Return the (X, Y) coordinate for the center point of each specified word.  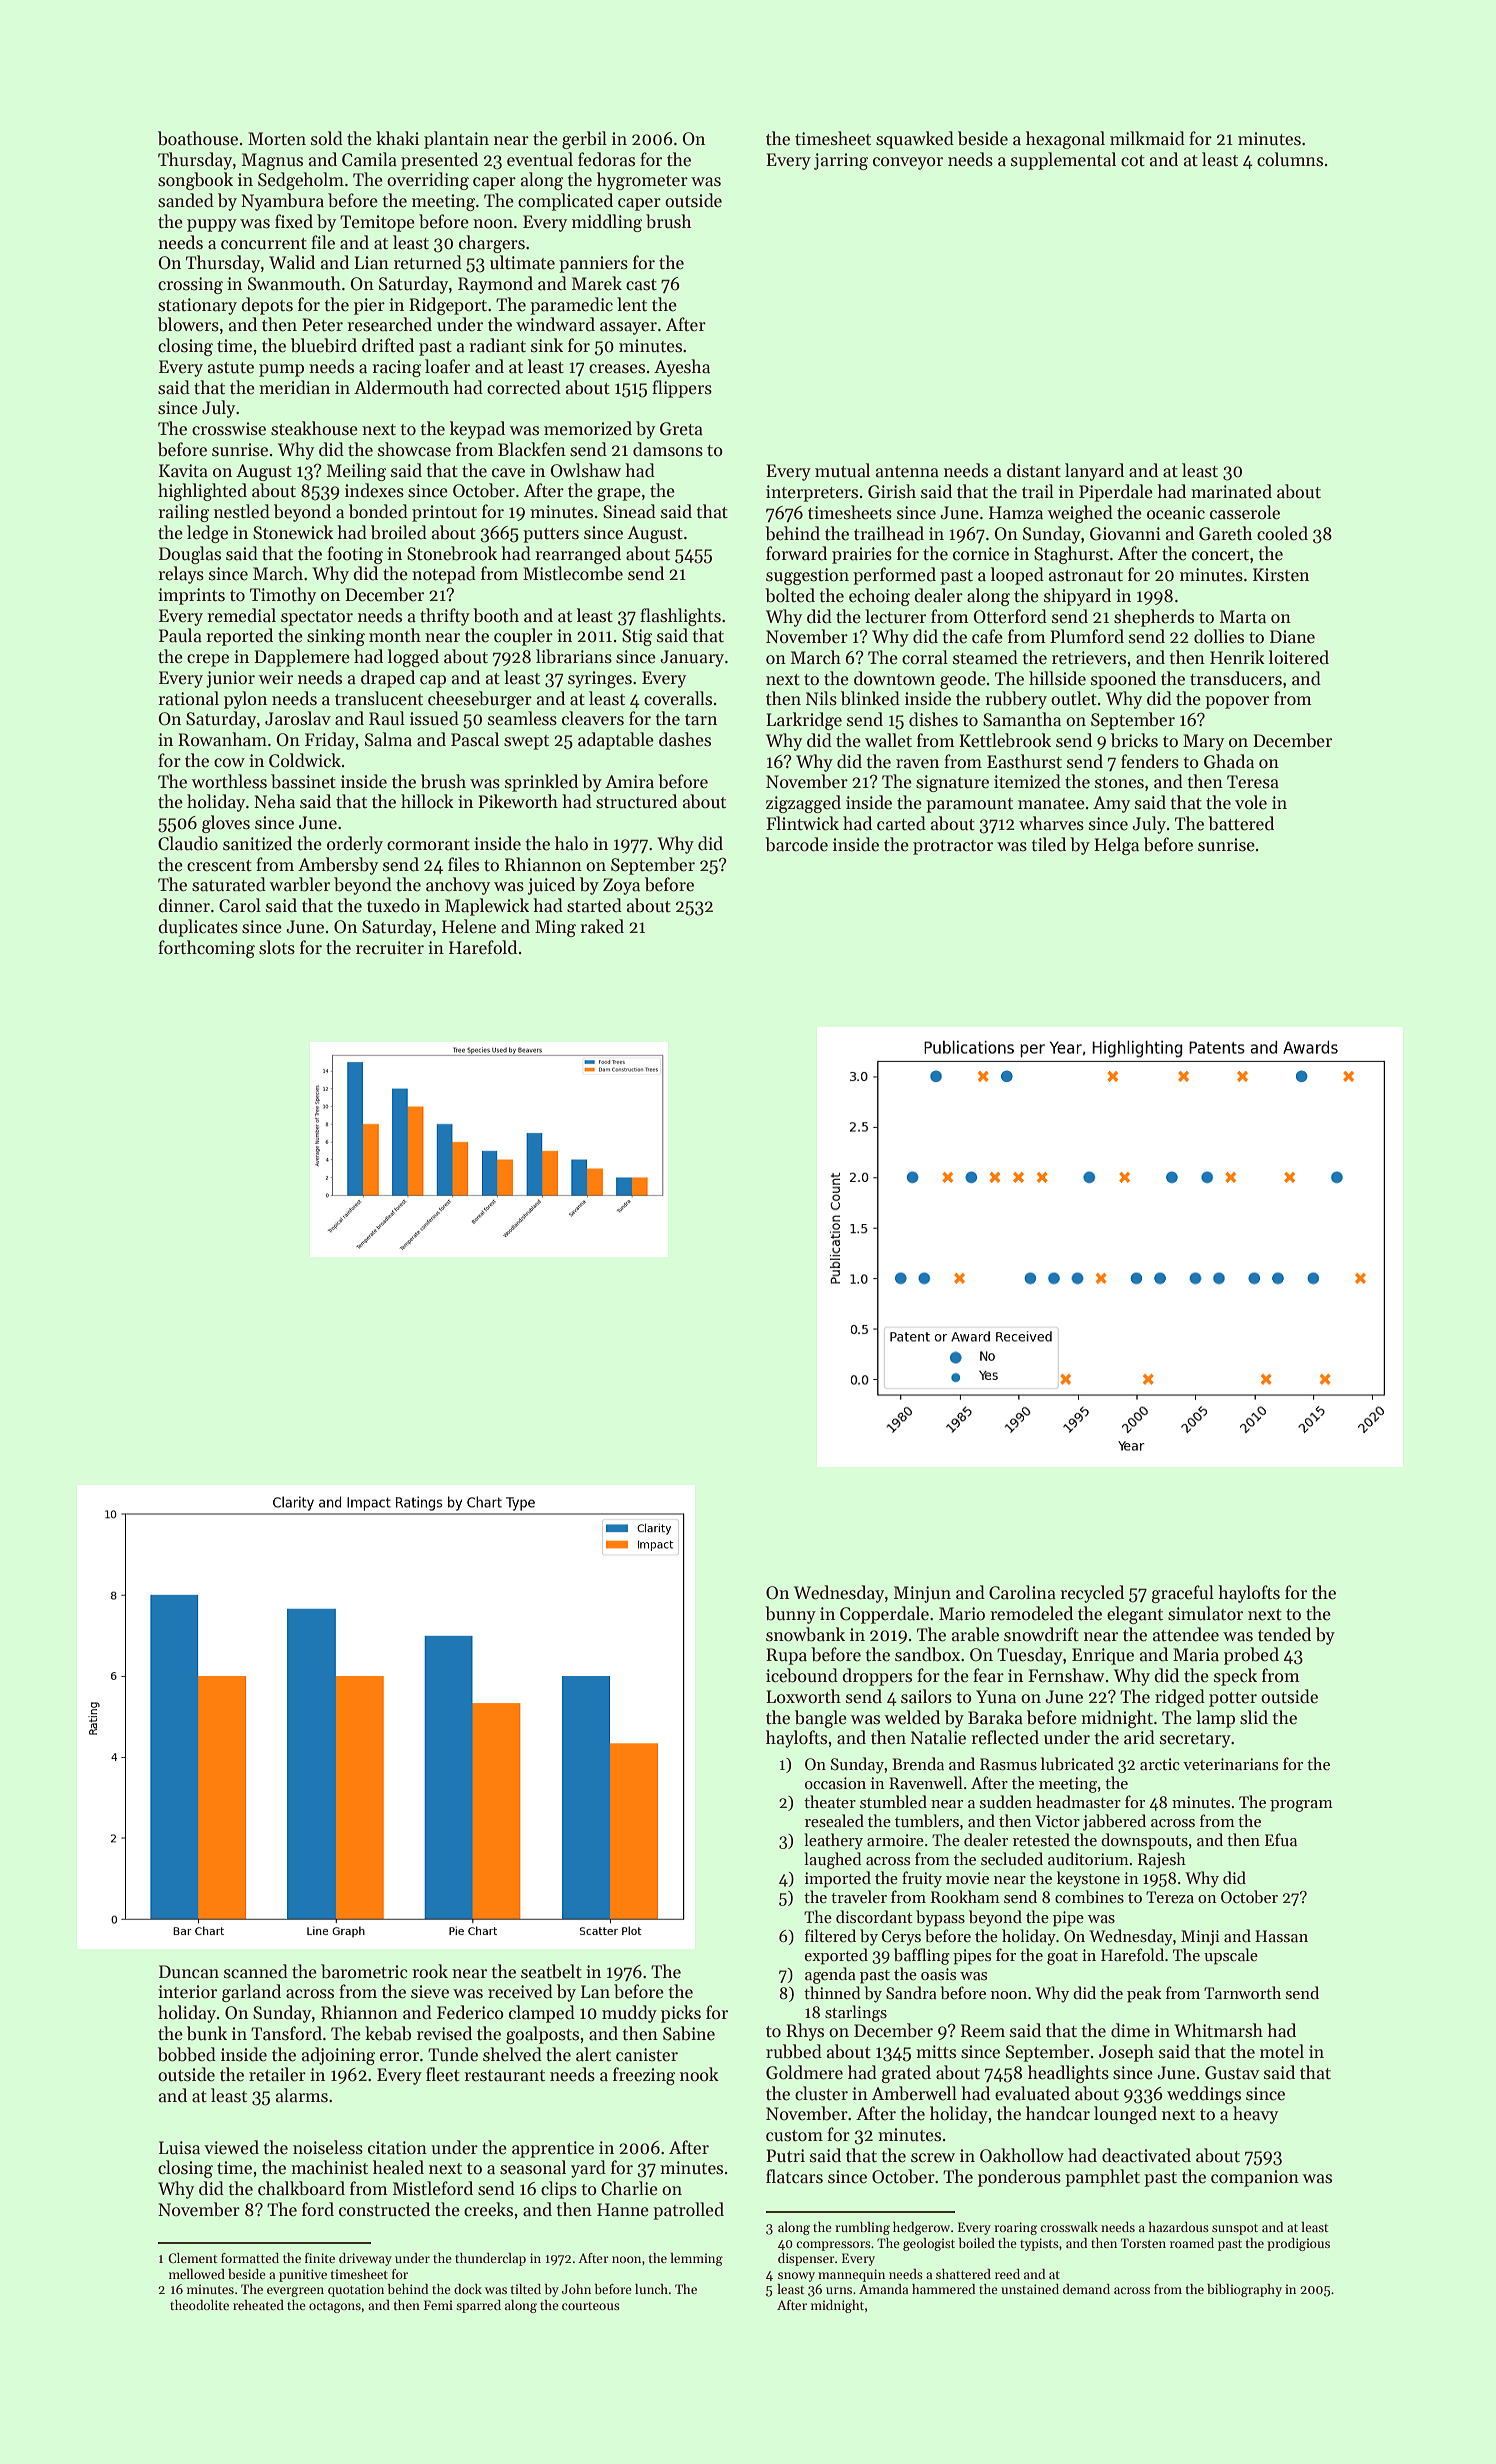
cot (1133, 161)
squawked (915, 140)
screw (933, 2158)
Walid (292, 262)
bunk (207, 2033)
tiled (1049, 844)
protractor (953, 847)
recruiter (390, 948)
